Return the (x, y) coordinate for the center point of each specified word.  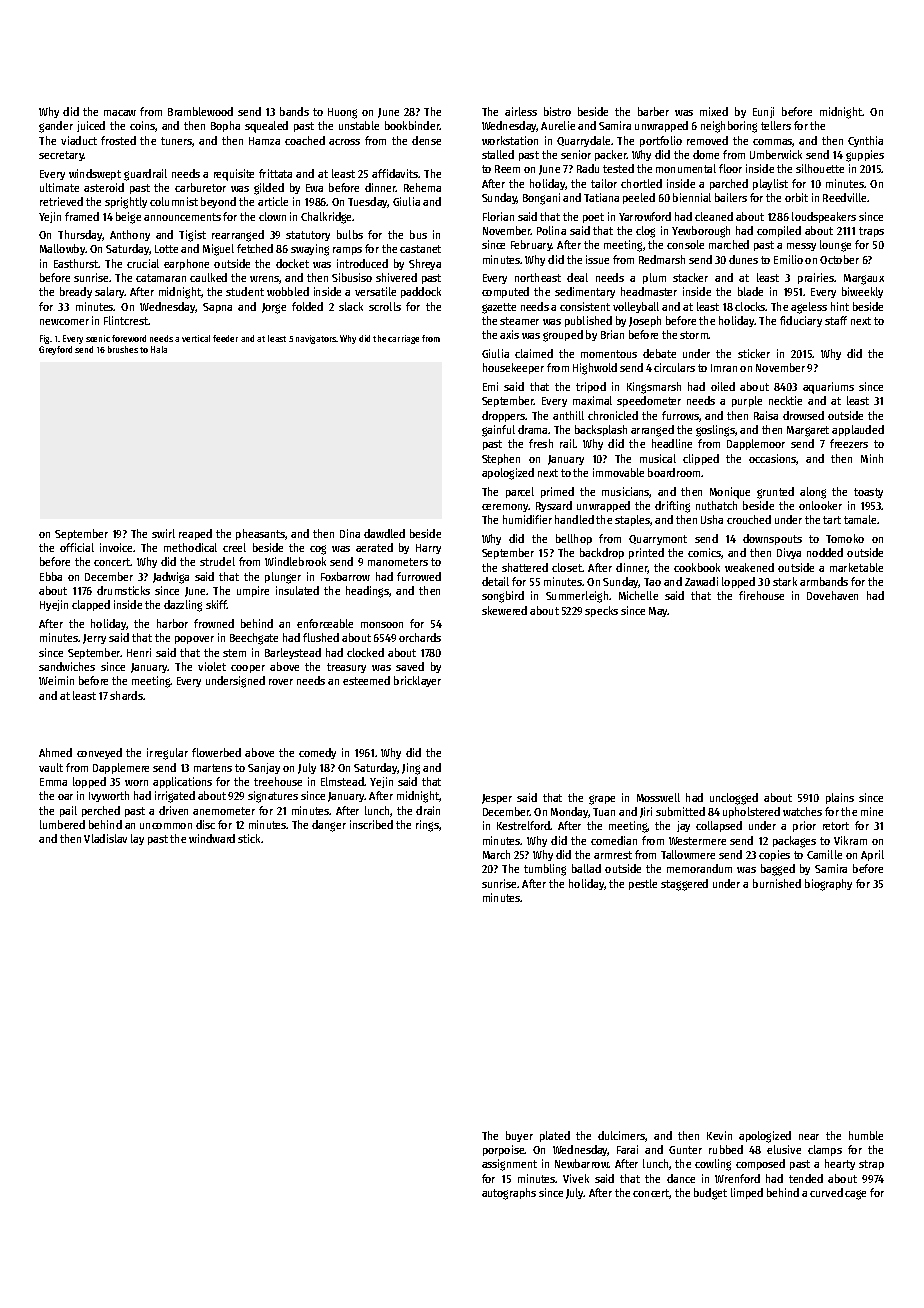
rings (427, 826)
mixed (714, 111)
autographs (509, 1194)
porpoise (504, 1150)
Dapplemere (121, 768)
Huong (342, 113)
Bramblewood (200, 111)
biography (828, 885)
